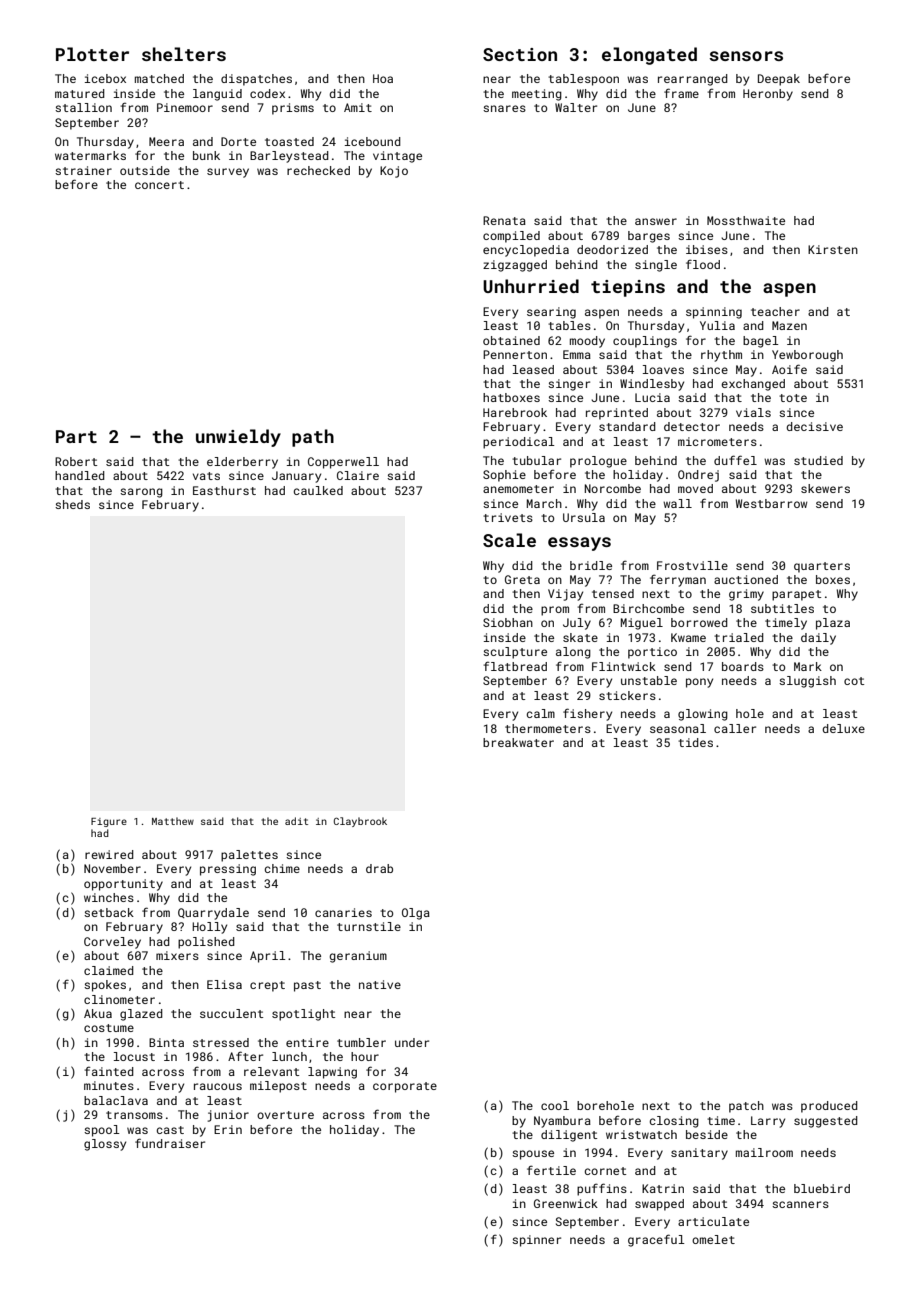 This document has width=924, height=1308. Describe the element at coordinates (238, 141) in the document. I see `Dorte` at that location.
